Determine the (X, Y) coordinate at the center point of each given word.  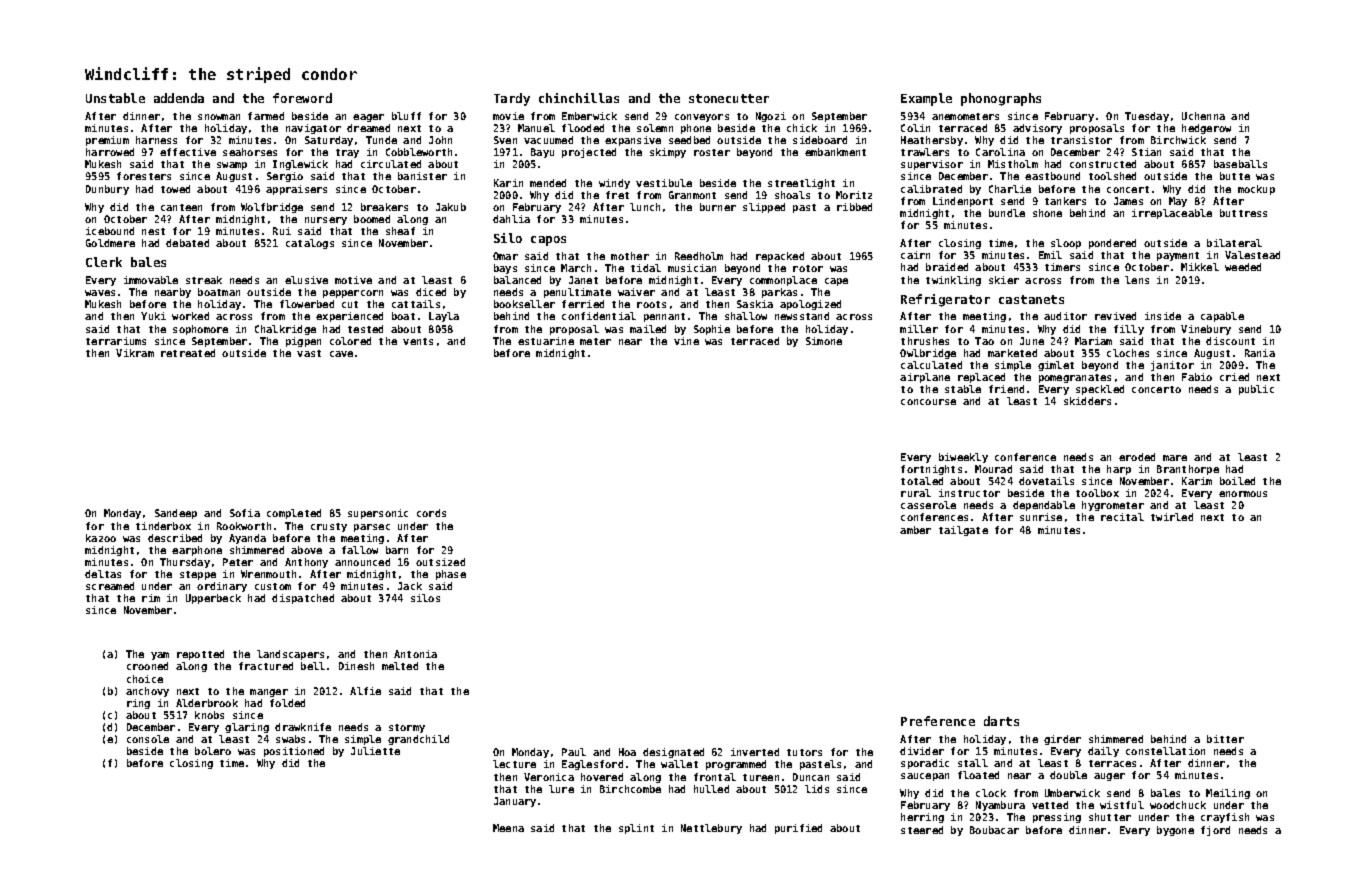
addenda (179, 98)
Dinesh (356, 666)
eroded (1137, 457)
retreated (188, 353)
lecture (514, 764)
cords (431, 513)
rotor (808, 268)
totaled (922, 481)
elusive (306, 280)
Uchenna (1203, 116)
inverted (755, 752)
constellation (1165, 751)
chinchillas (579, 98)
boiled (1237, 481)
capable (1222, 317)
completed (294, 514)
